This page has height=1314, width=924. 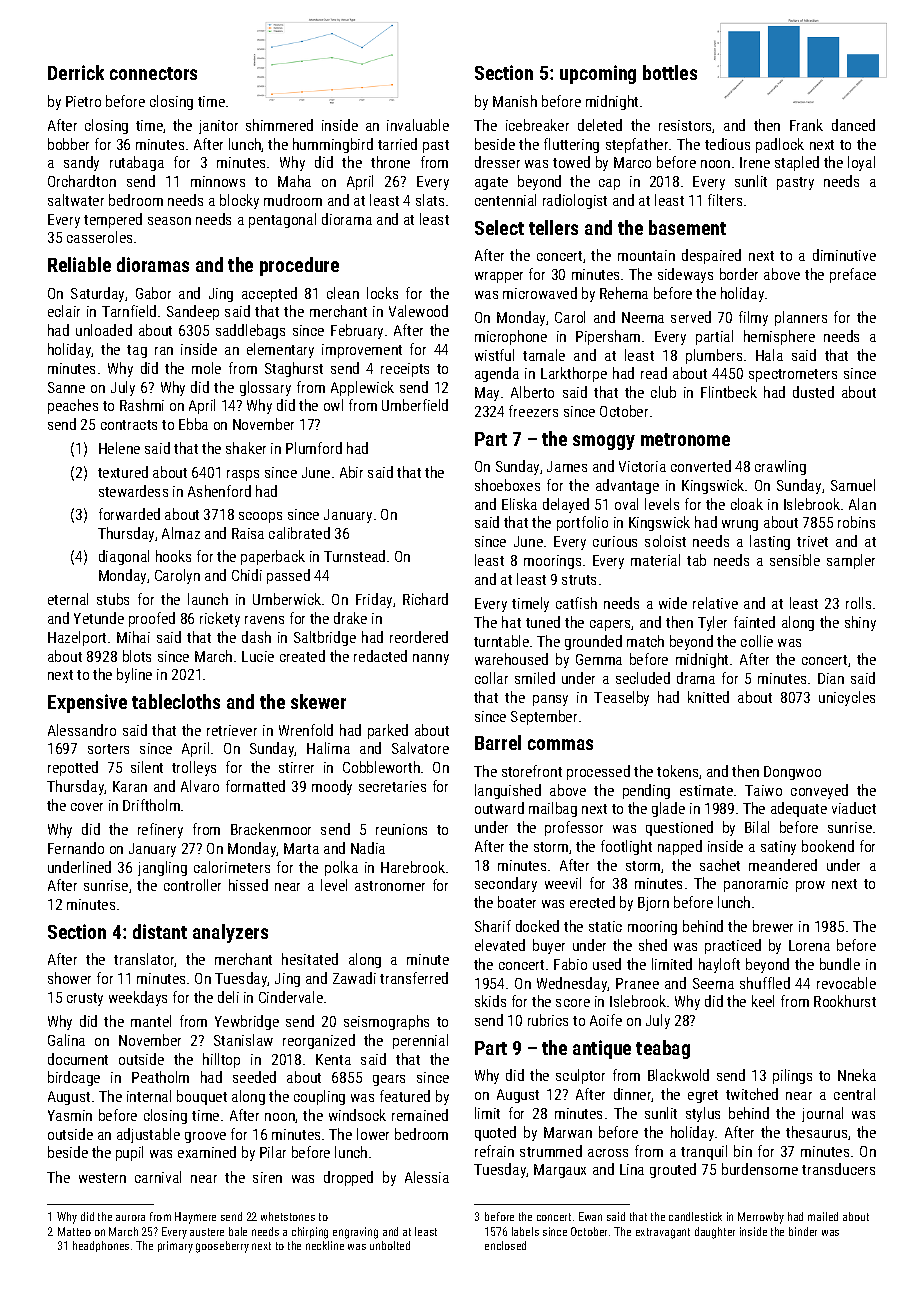 What do you see at coordinates (757, 641) in the page?
I see `collie` at bounding box center [757, 641].
